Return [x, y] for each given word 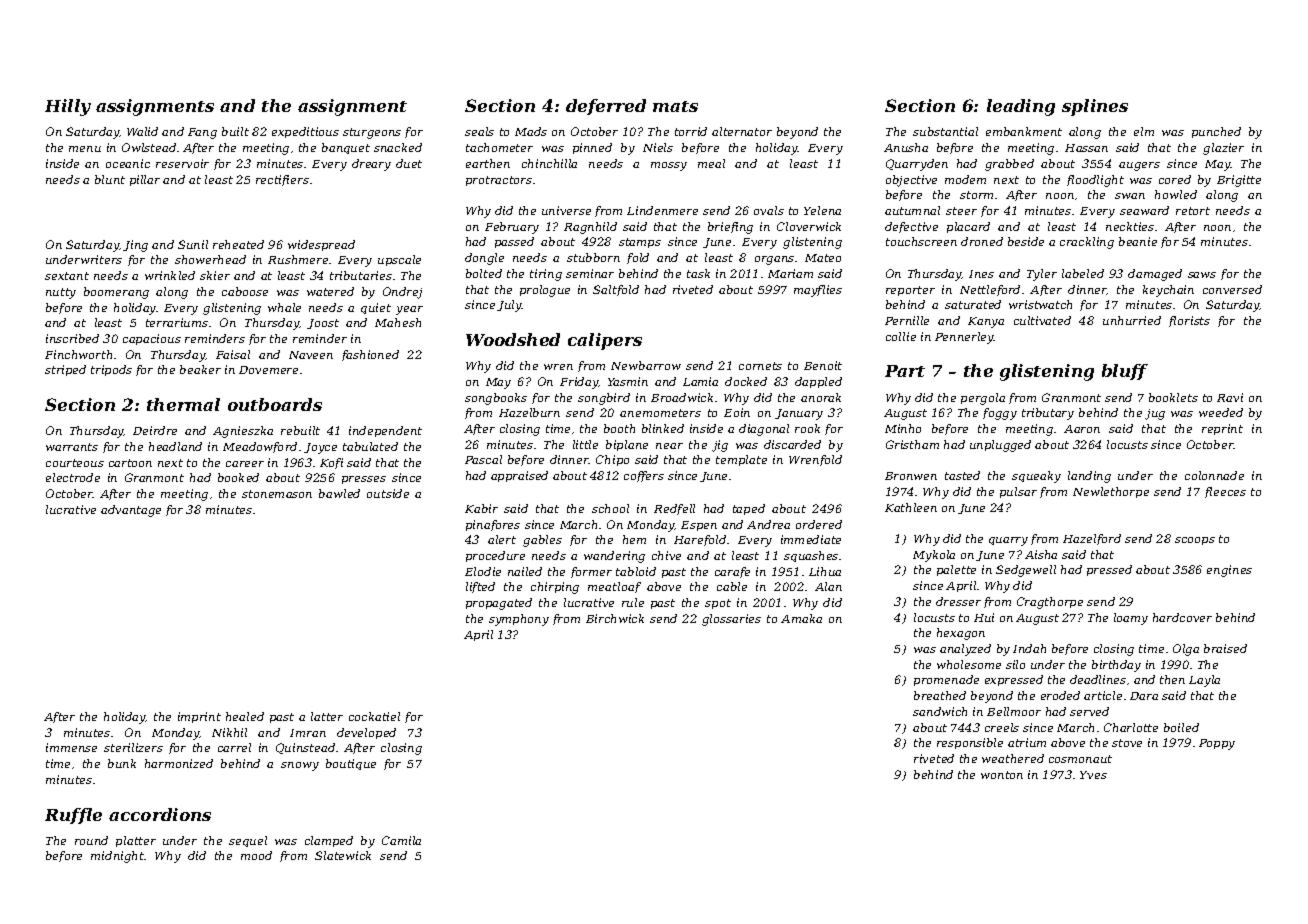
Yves [1093, 775]
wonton [1002, 775]
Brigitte [1239, 181]
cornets [760, 366]
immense [71, 747]
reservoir [182, 163]
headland [175, 446]
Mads [531, 131]
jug [1155, 414]
